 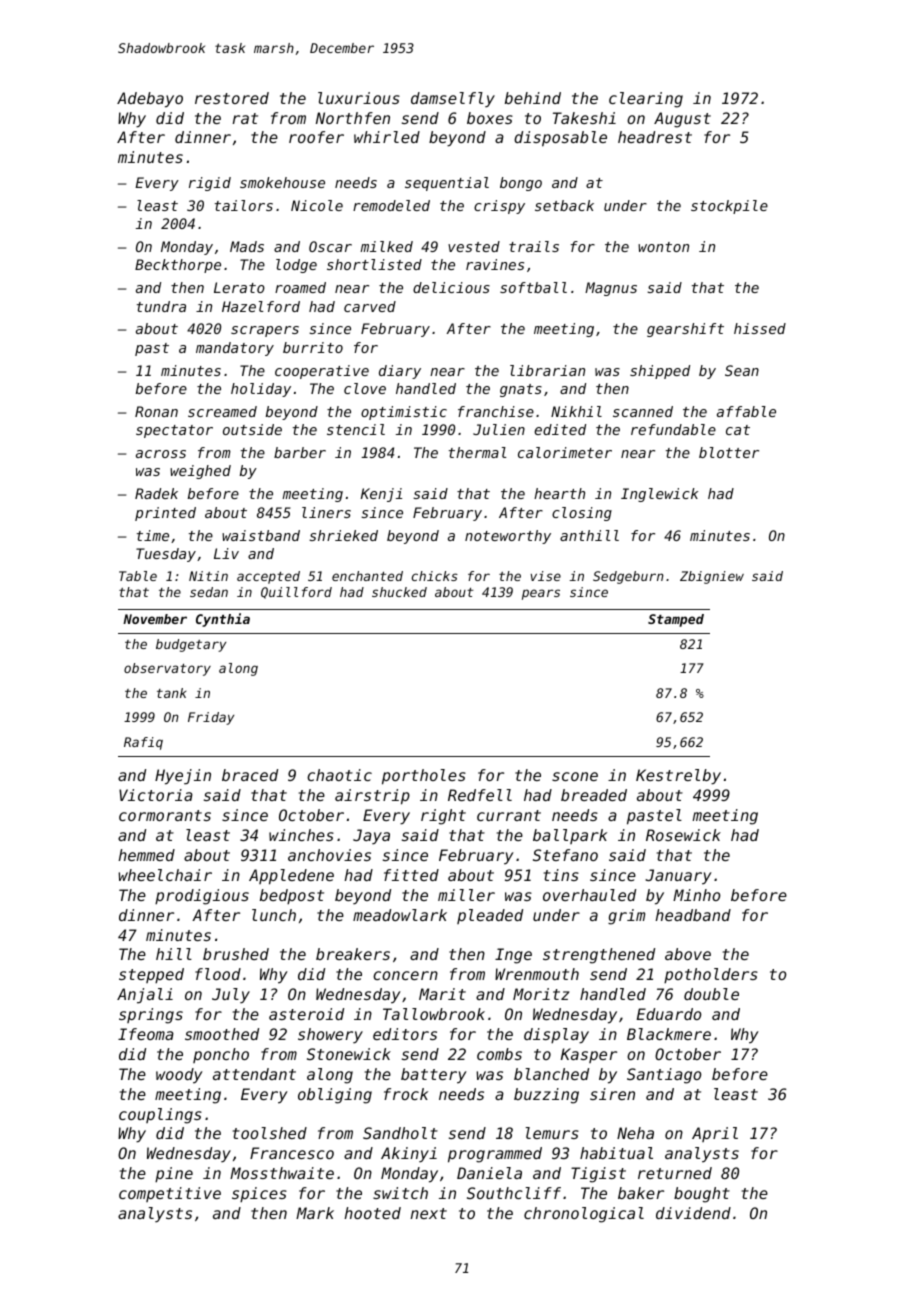 I want to click on thermal, so click(x=477, y=452).
